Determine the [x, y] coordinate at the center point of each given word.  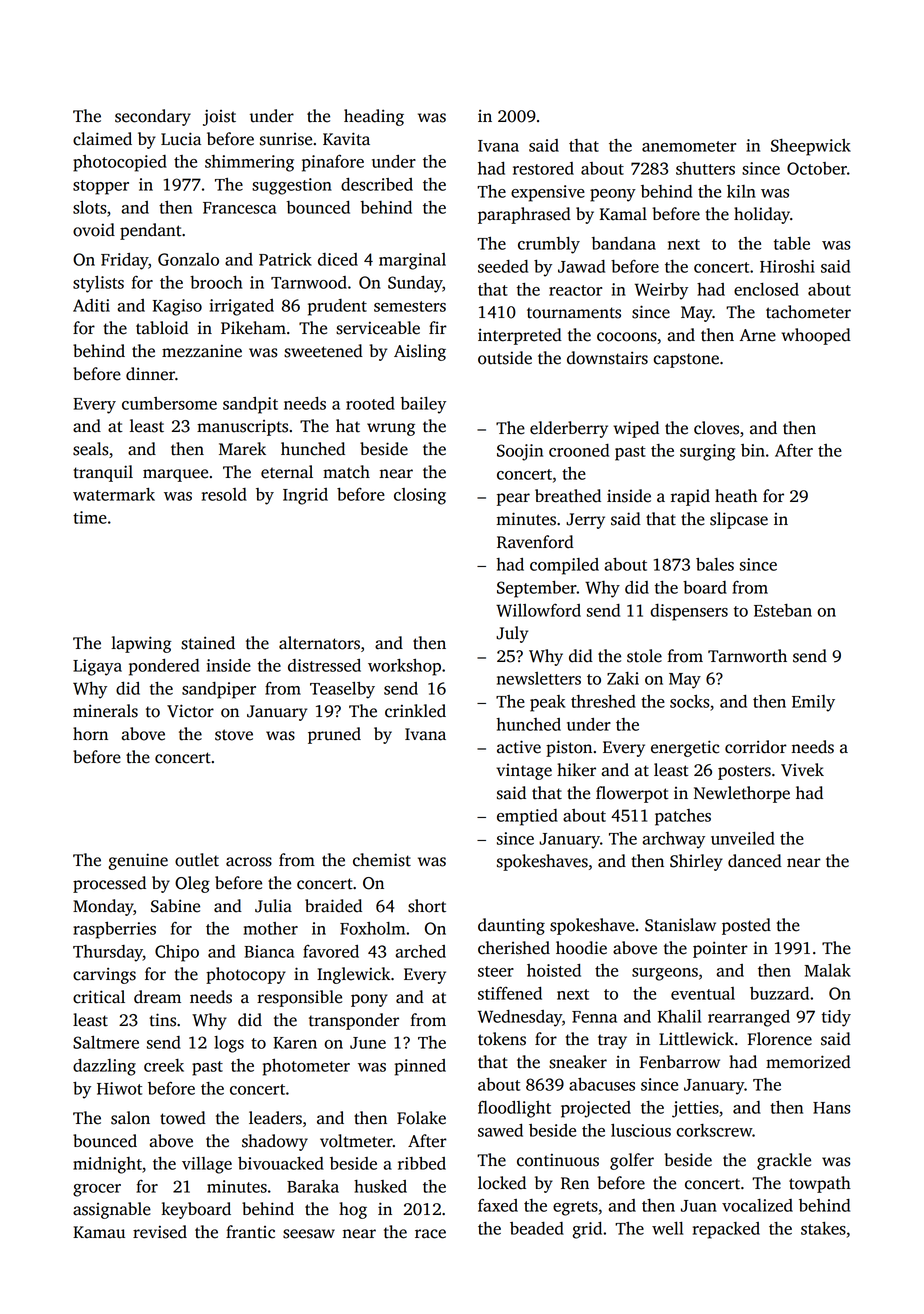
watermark [114, 494]
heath [736, 496]
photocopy [246, 975]
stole [644, 656]
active [519, 747]
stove [234, 735]
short [427, 906]
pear [513, 499]
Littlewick [696, 1039]
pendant [150, 231]
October [817, 168]
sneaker [578, 1062]
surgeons [665, 974]
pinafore [333, 163]
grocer [97, 1190]
